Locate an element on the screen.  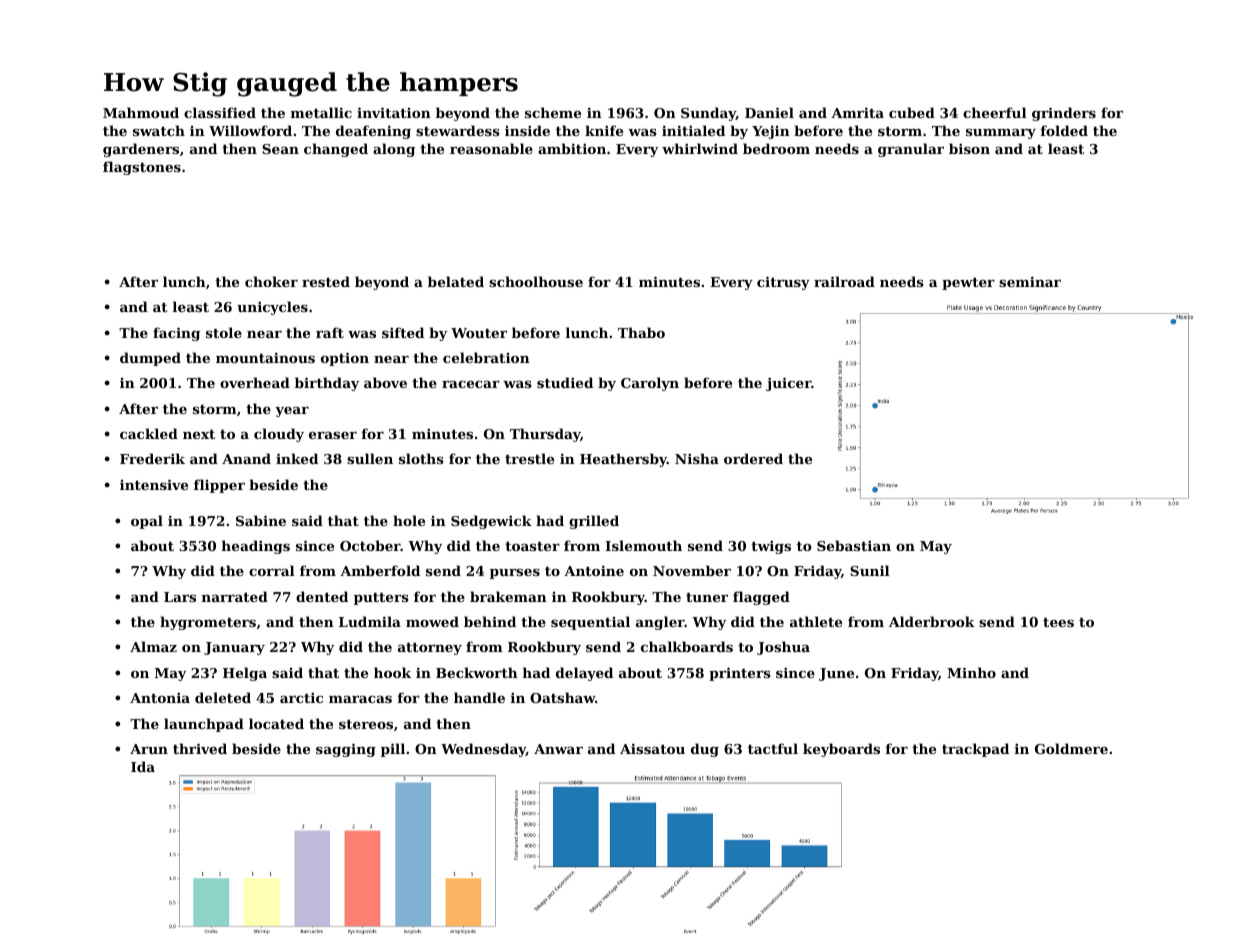
juicer is located at coordinates (788, 384).
